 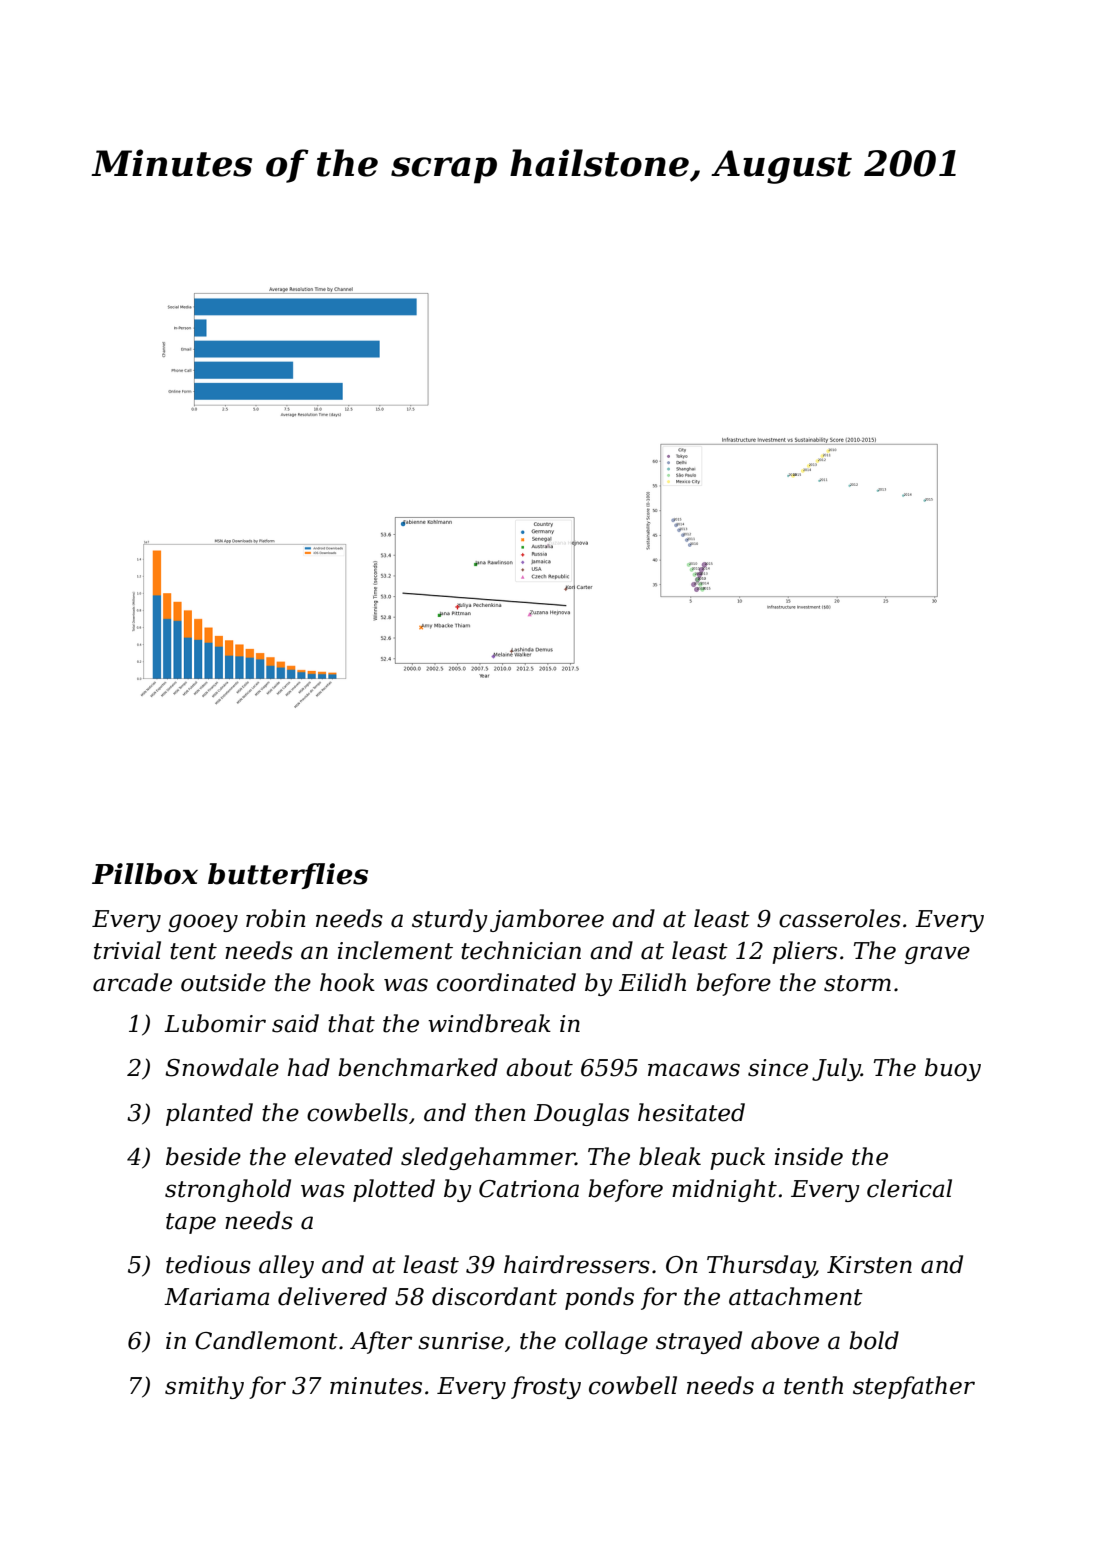 I want to click on jamboree, so click(x=547, y=920).
